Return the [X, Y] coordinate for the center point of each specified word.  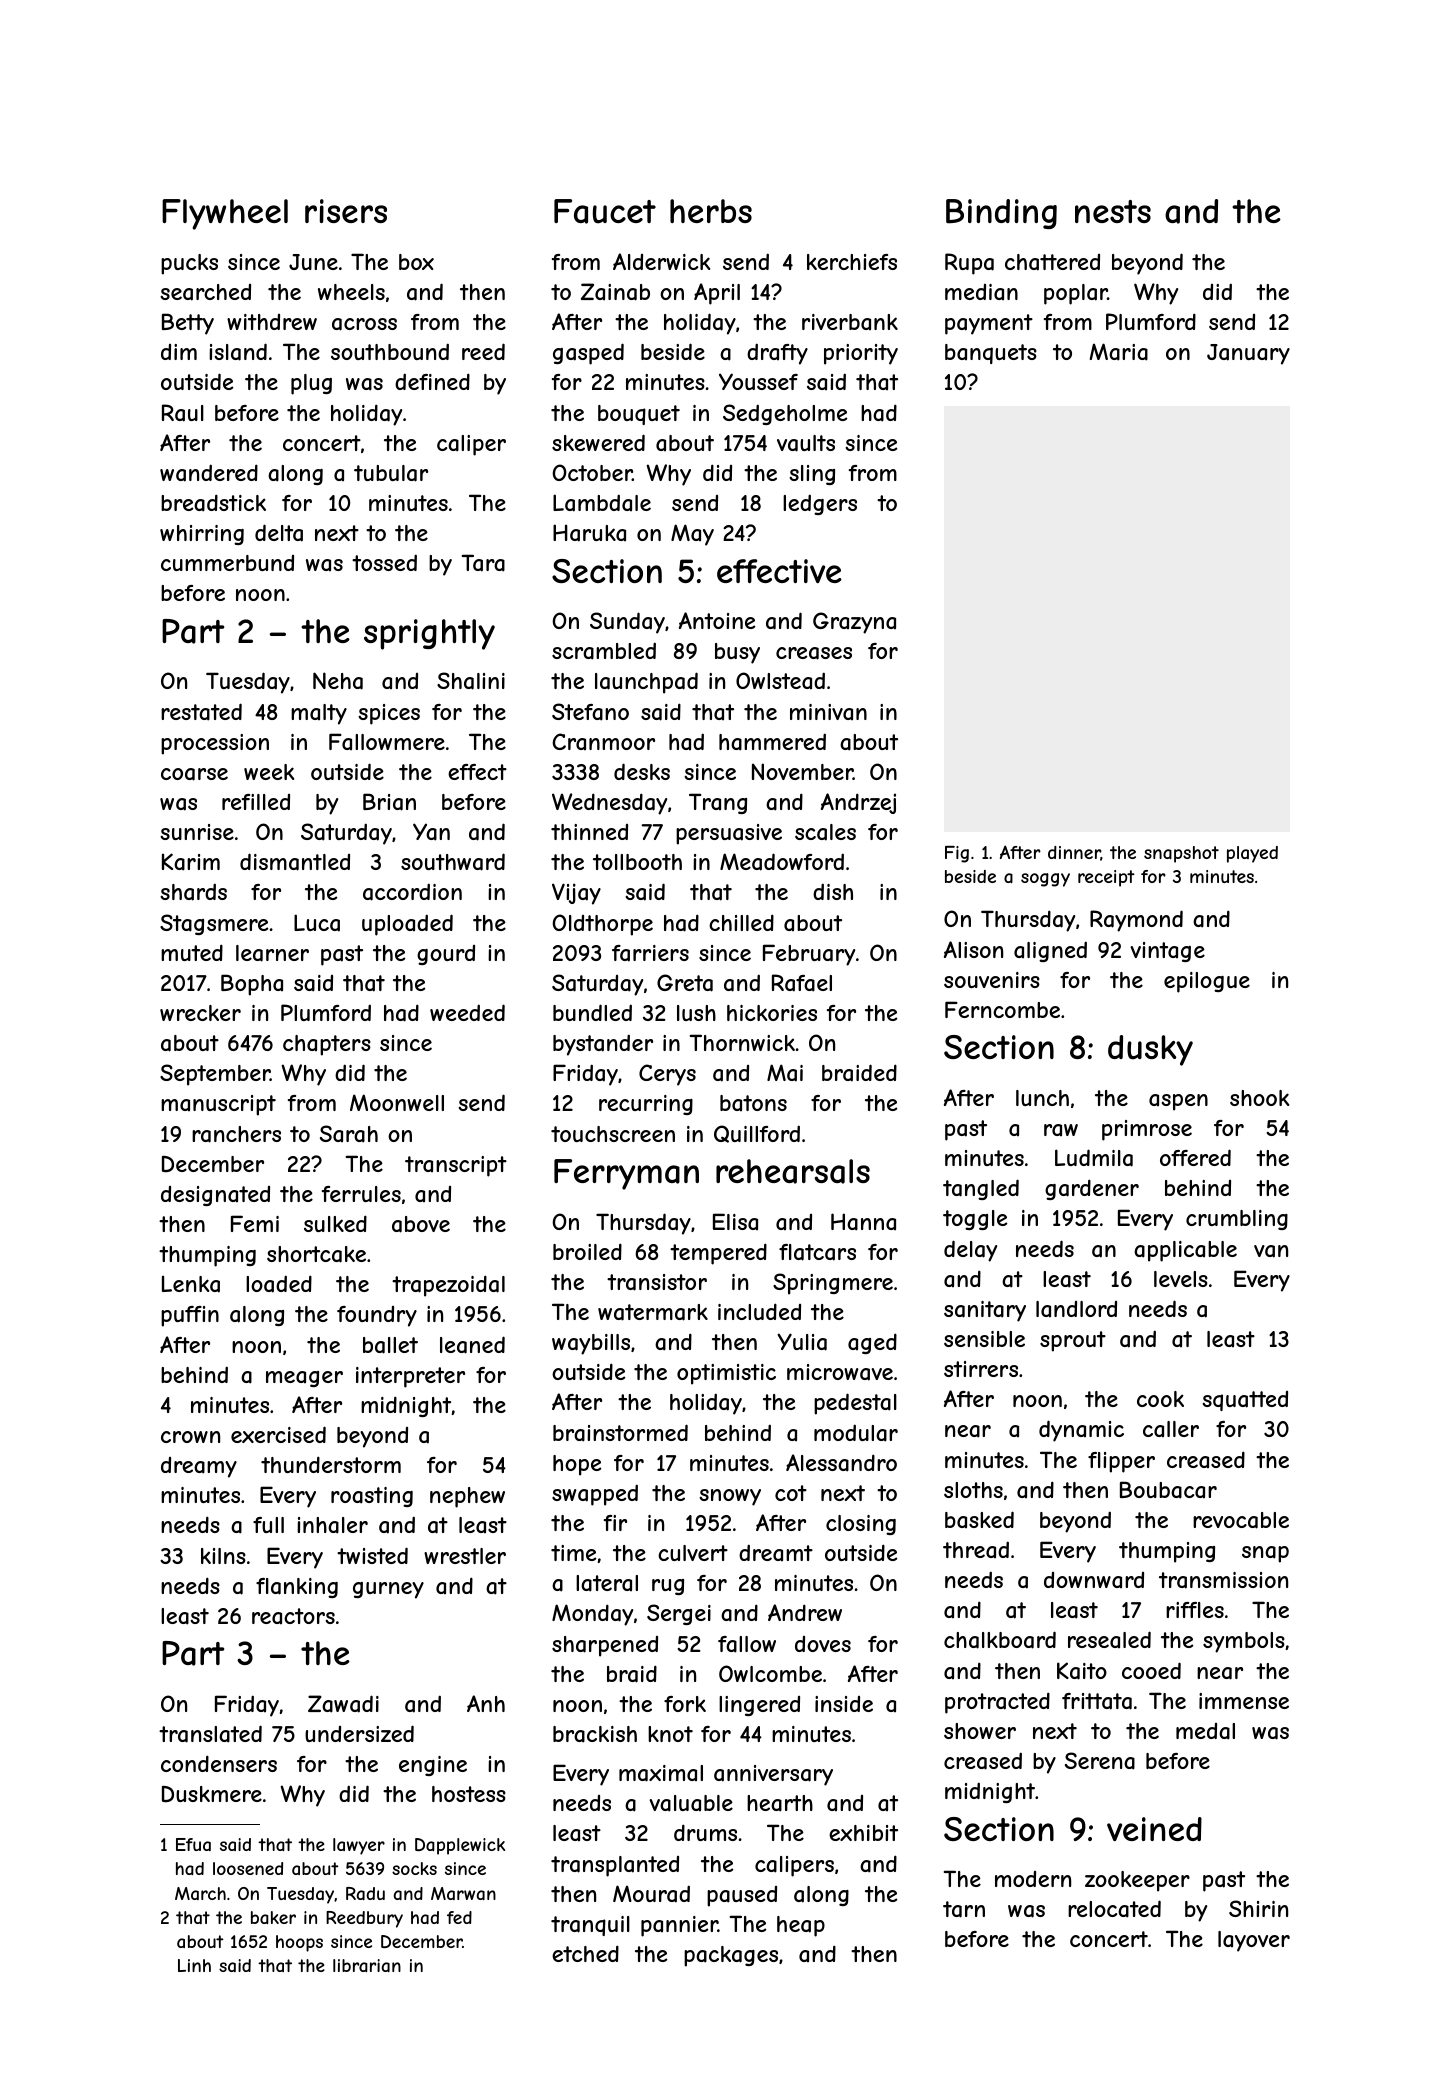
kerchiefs [852, 262]
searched [205, 292]
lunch [1042, 1098]
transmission [1223, 1580]
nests [1113, 211]
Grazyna [854, 623]
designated [215, 1196]
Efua [193, 1844]
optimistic [726, 1374]
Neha [338, 681]
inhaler [332, 1525]
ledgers [820, 504]
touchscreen [613, 1134]
